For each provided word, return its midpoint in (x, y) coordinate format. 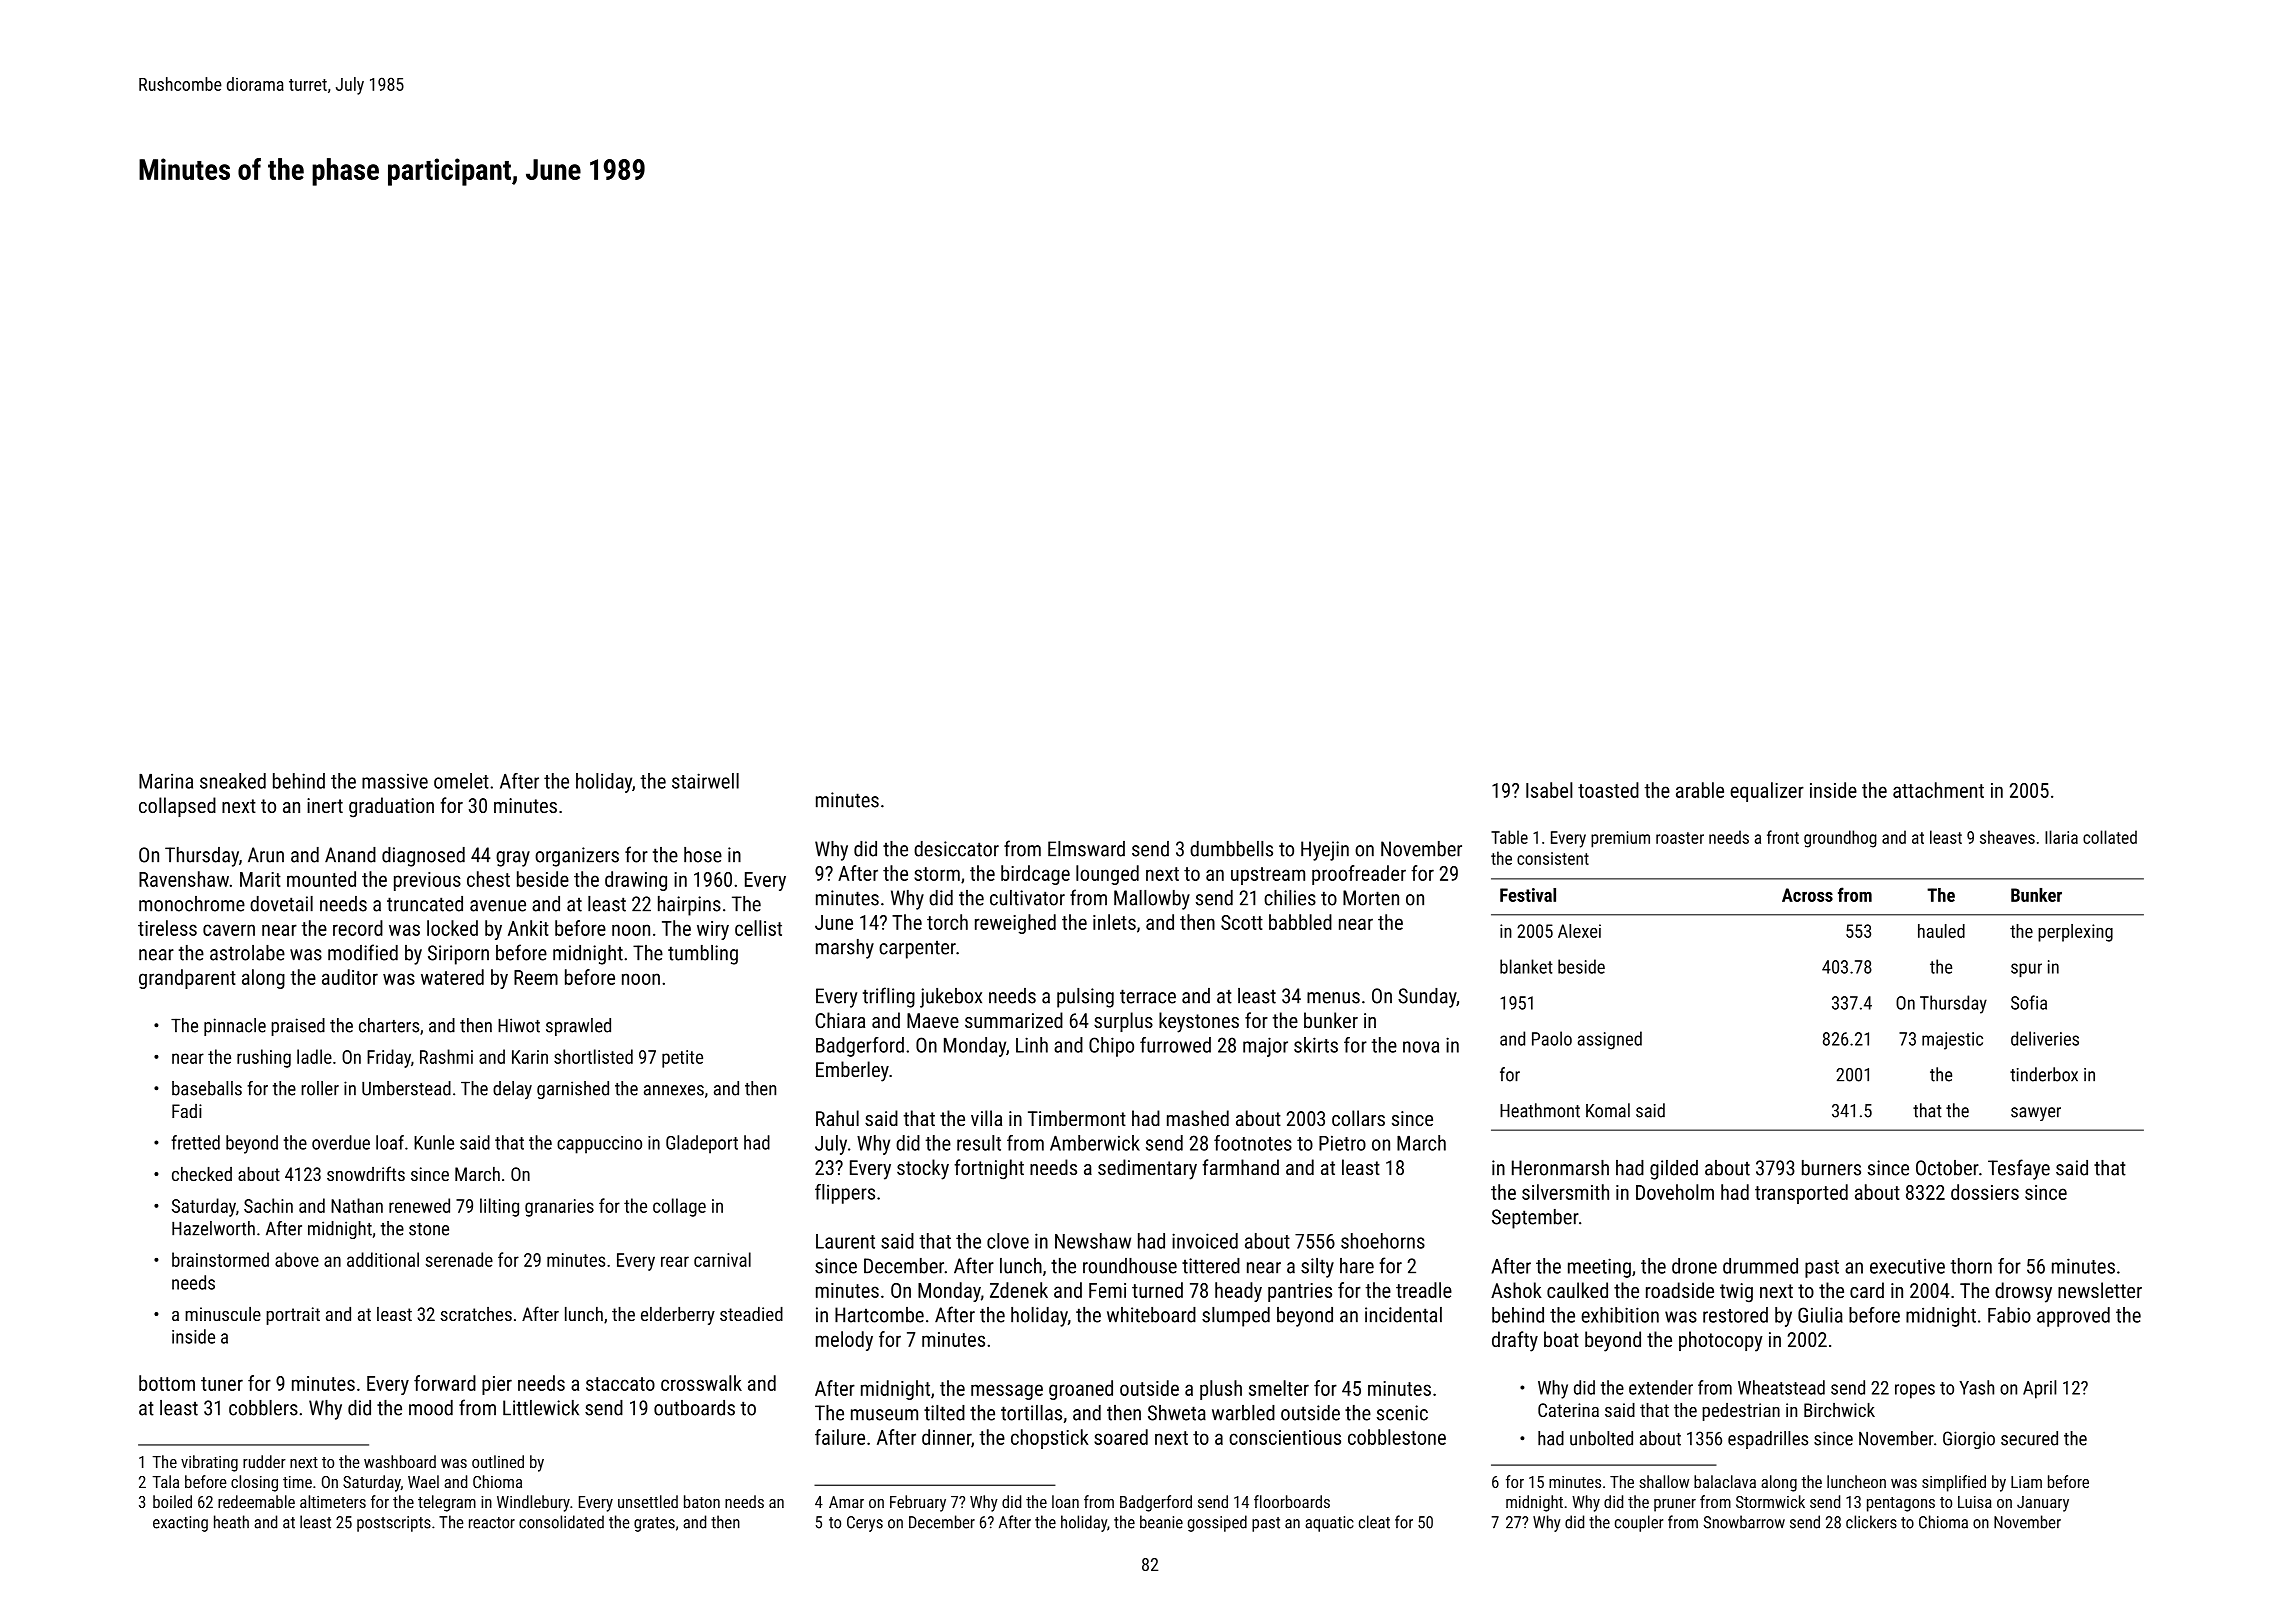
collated (2110, 837)
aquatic (1329, 1524)
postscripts (394, 1524)
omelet (461, 781)
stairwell (705, 781)
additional (383, 1259)
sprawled (578, 1027)
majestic (1952, 1041)
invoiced (1205, 1241)
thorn (1971, 1266)
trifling (889, 997)
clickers (1871, 1522)
